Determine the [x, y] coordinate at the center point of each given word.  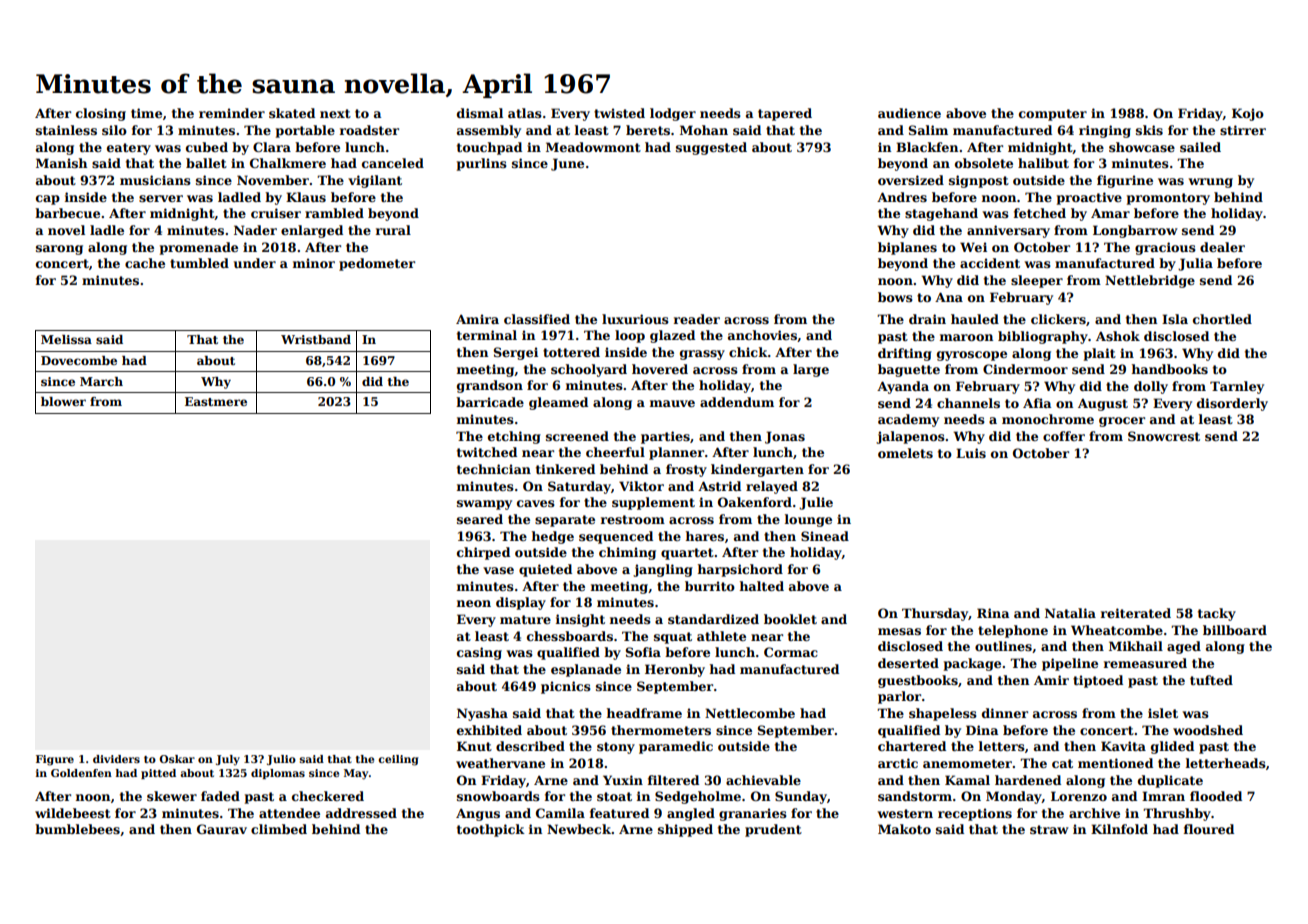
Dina [982, 730]
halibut [1043, 163]
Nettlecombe [750, 713]
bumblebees [77, 829]
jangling [663, 570]
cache [145, 263]
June [567, 164]
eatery [129, 149]
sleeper [1037, 281]
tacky [1217, 614]
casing [479, 653]
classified [537, 319]
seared [480, 519]
